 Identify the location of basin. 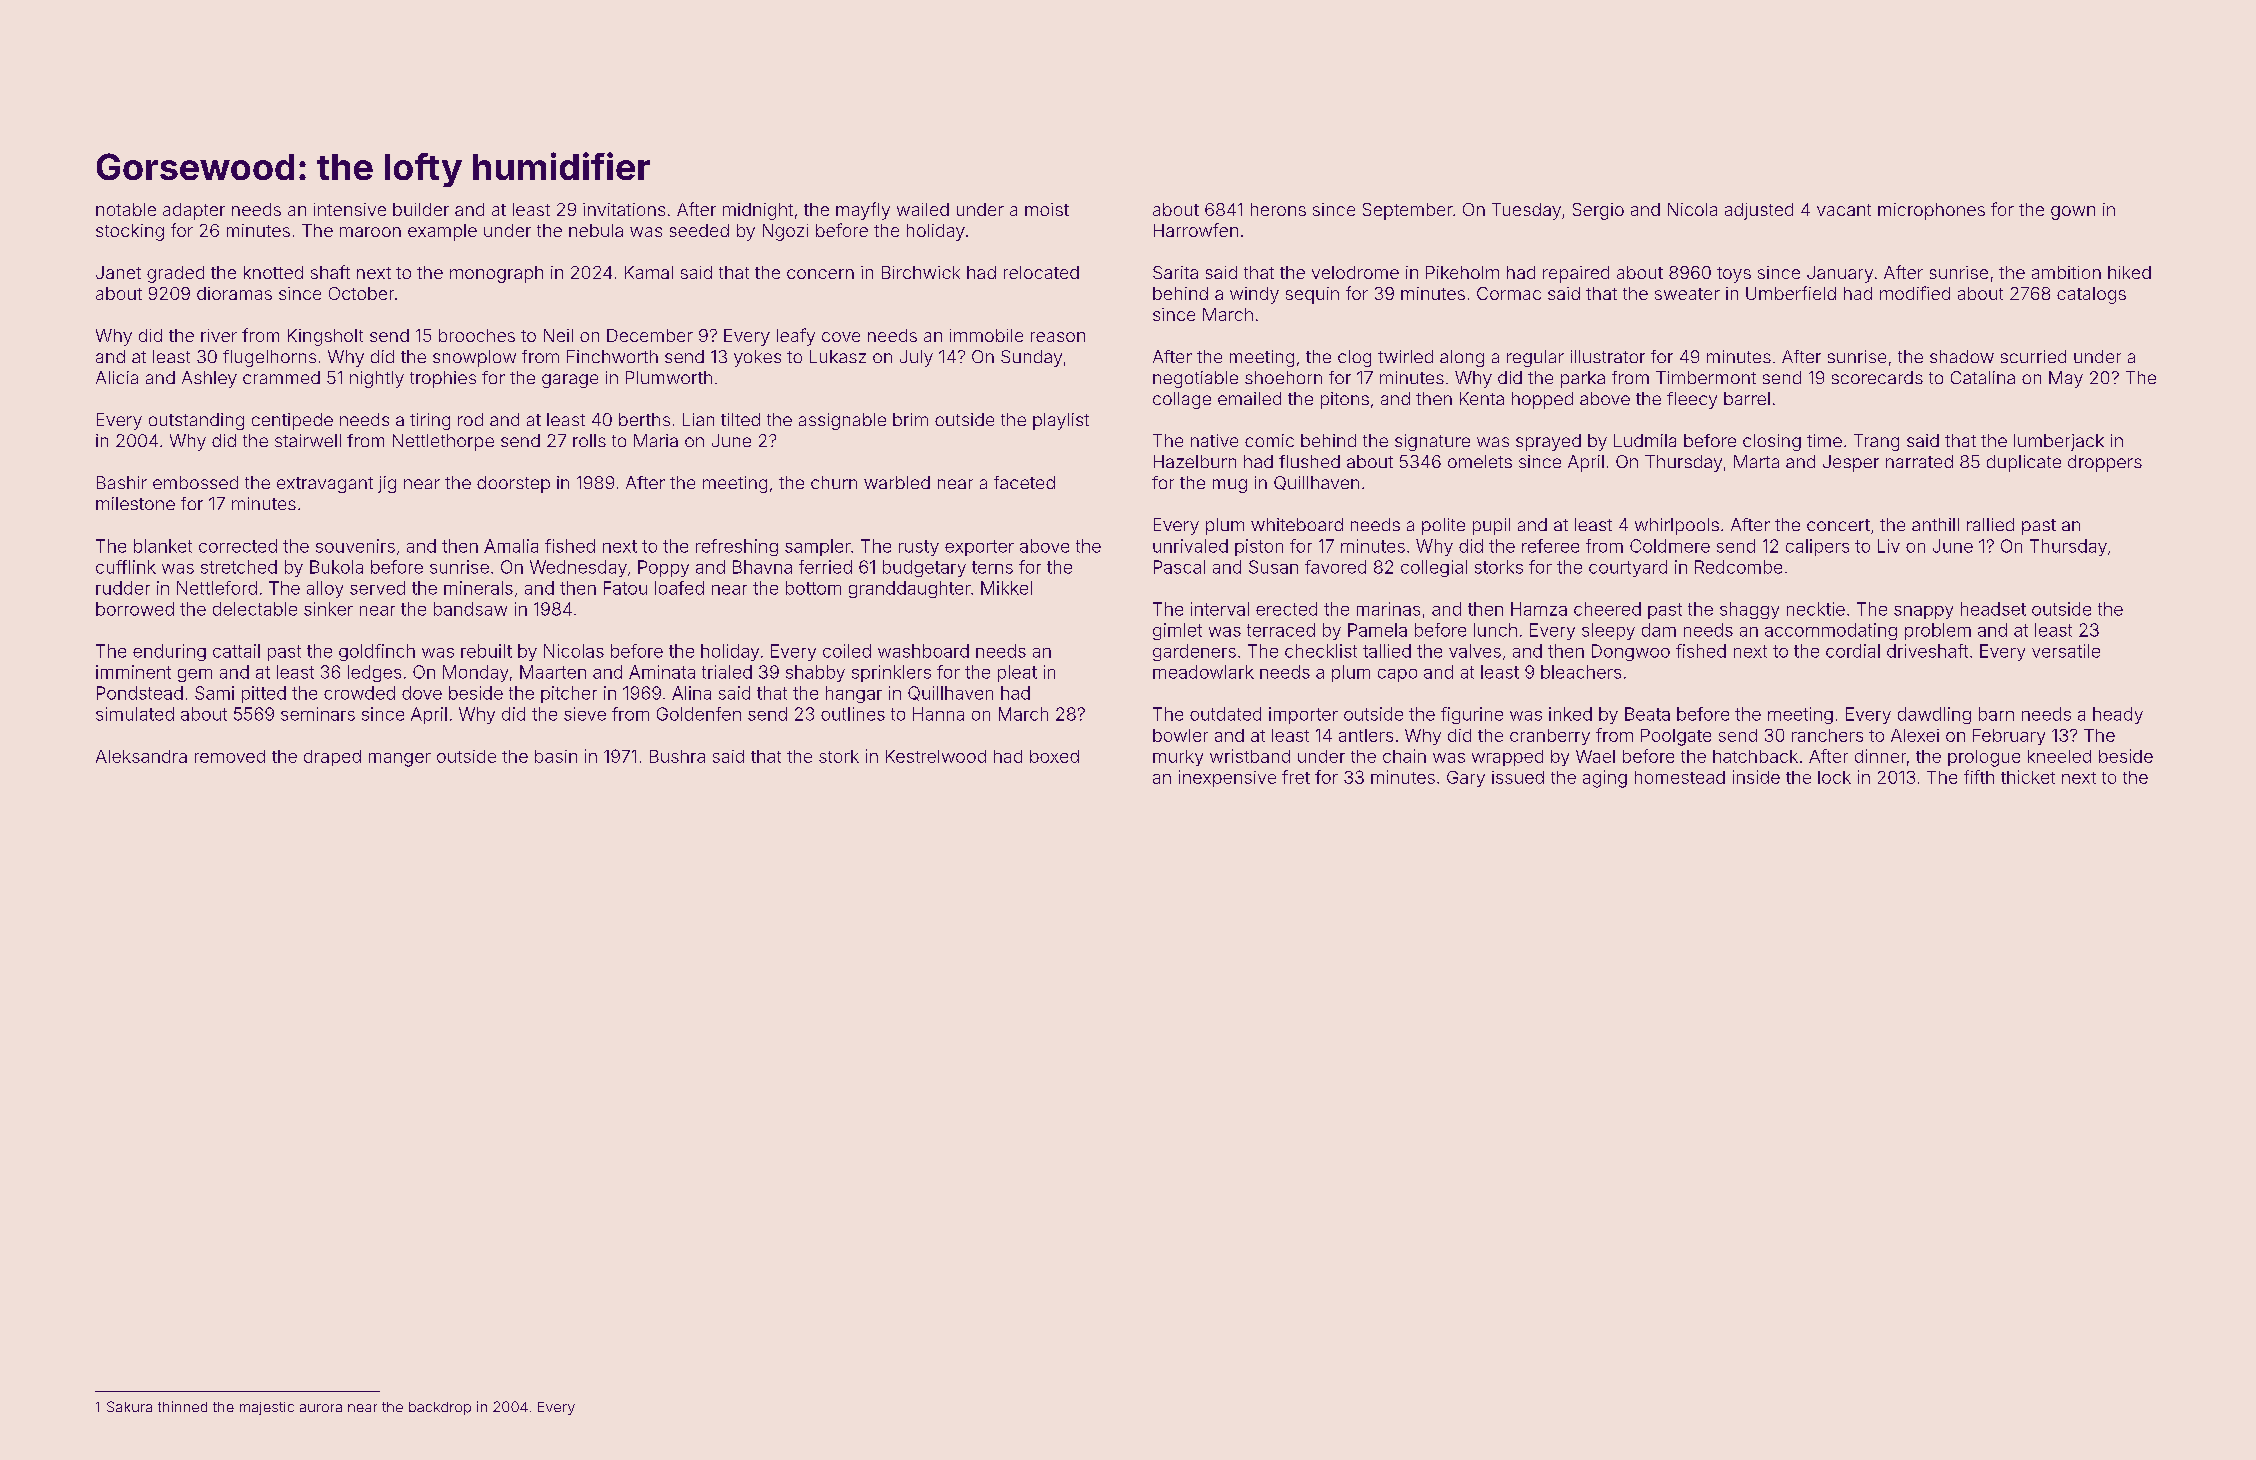
(556, 756).
